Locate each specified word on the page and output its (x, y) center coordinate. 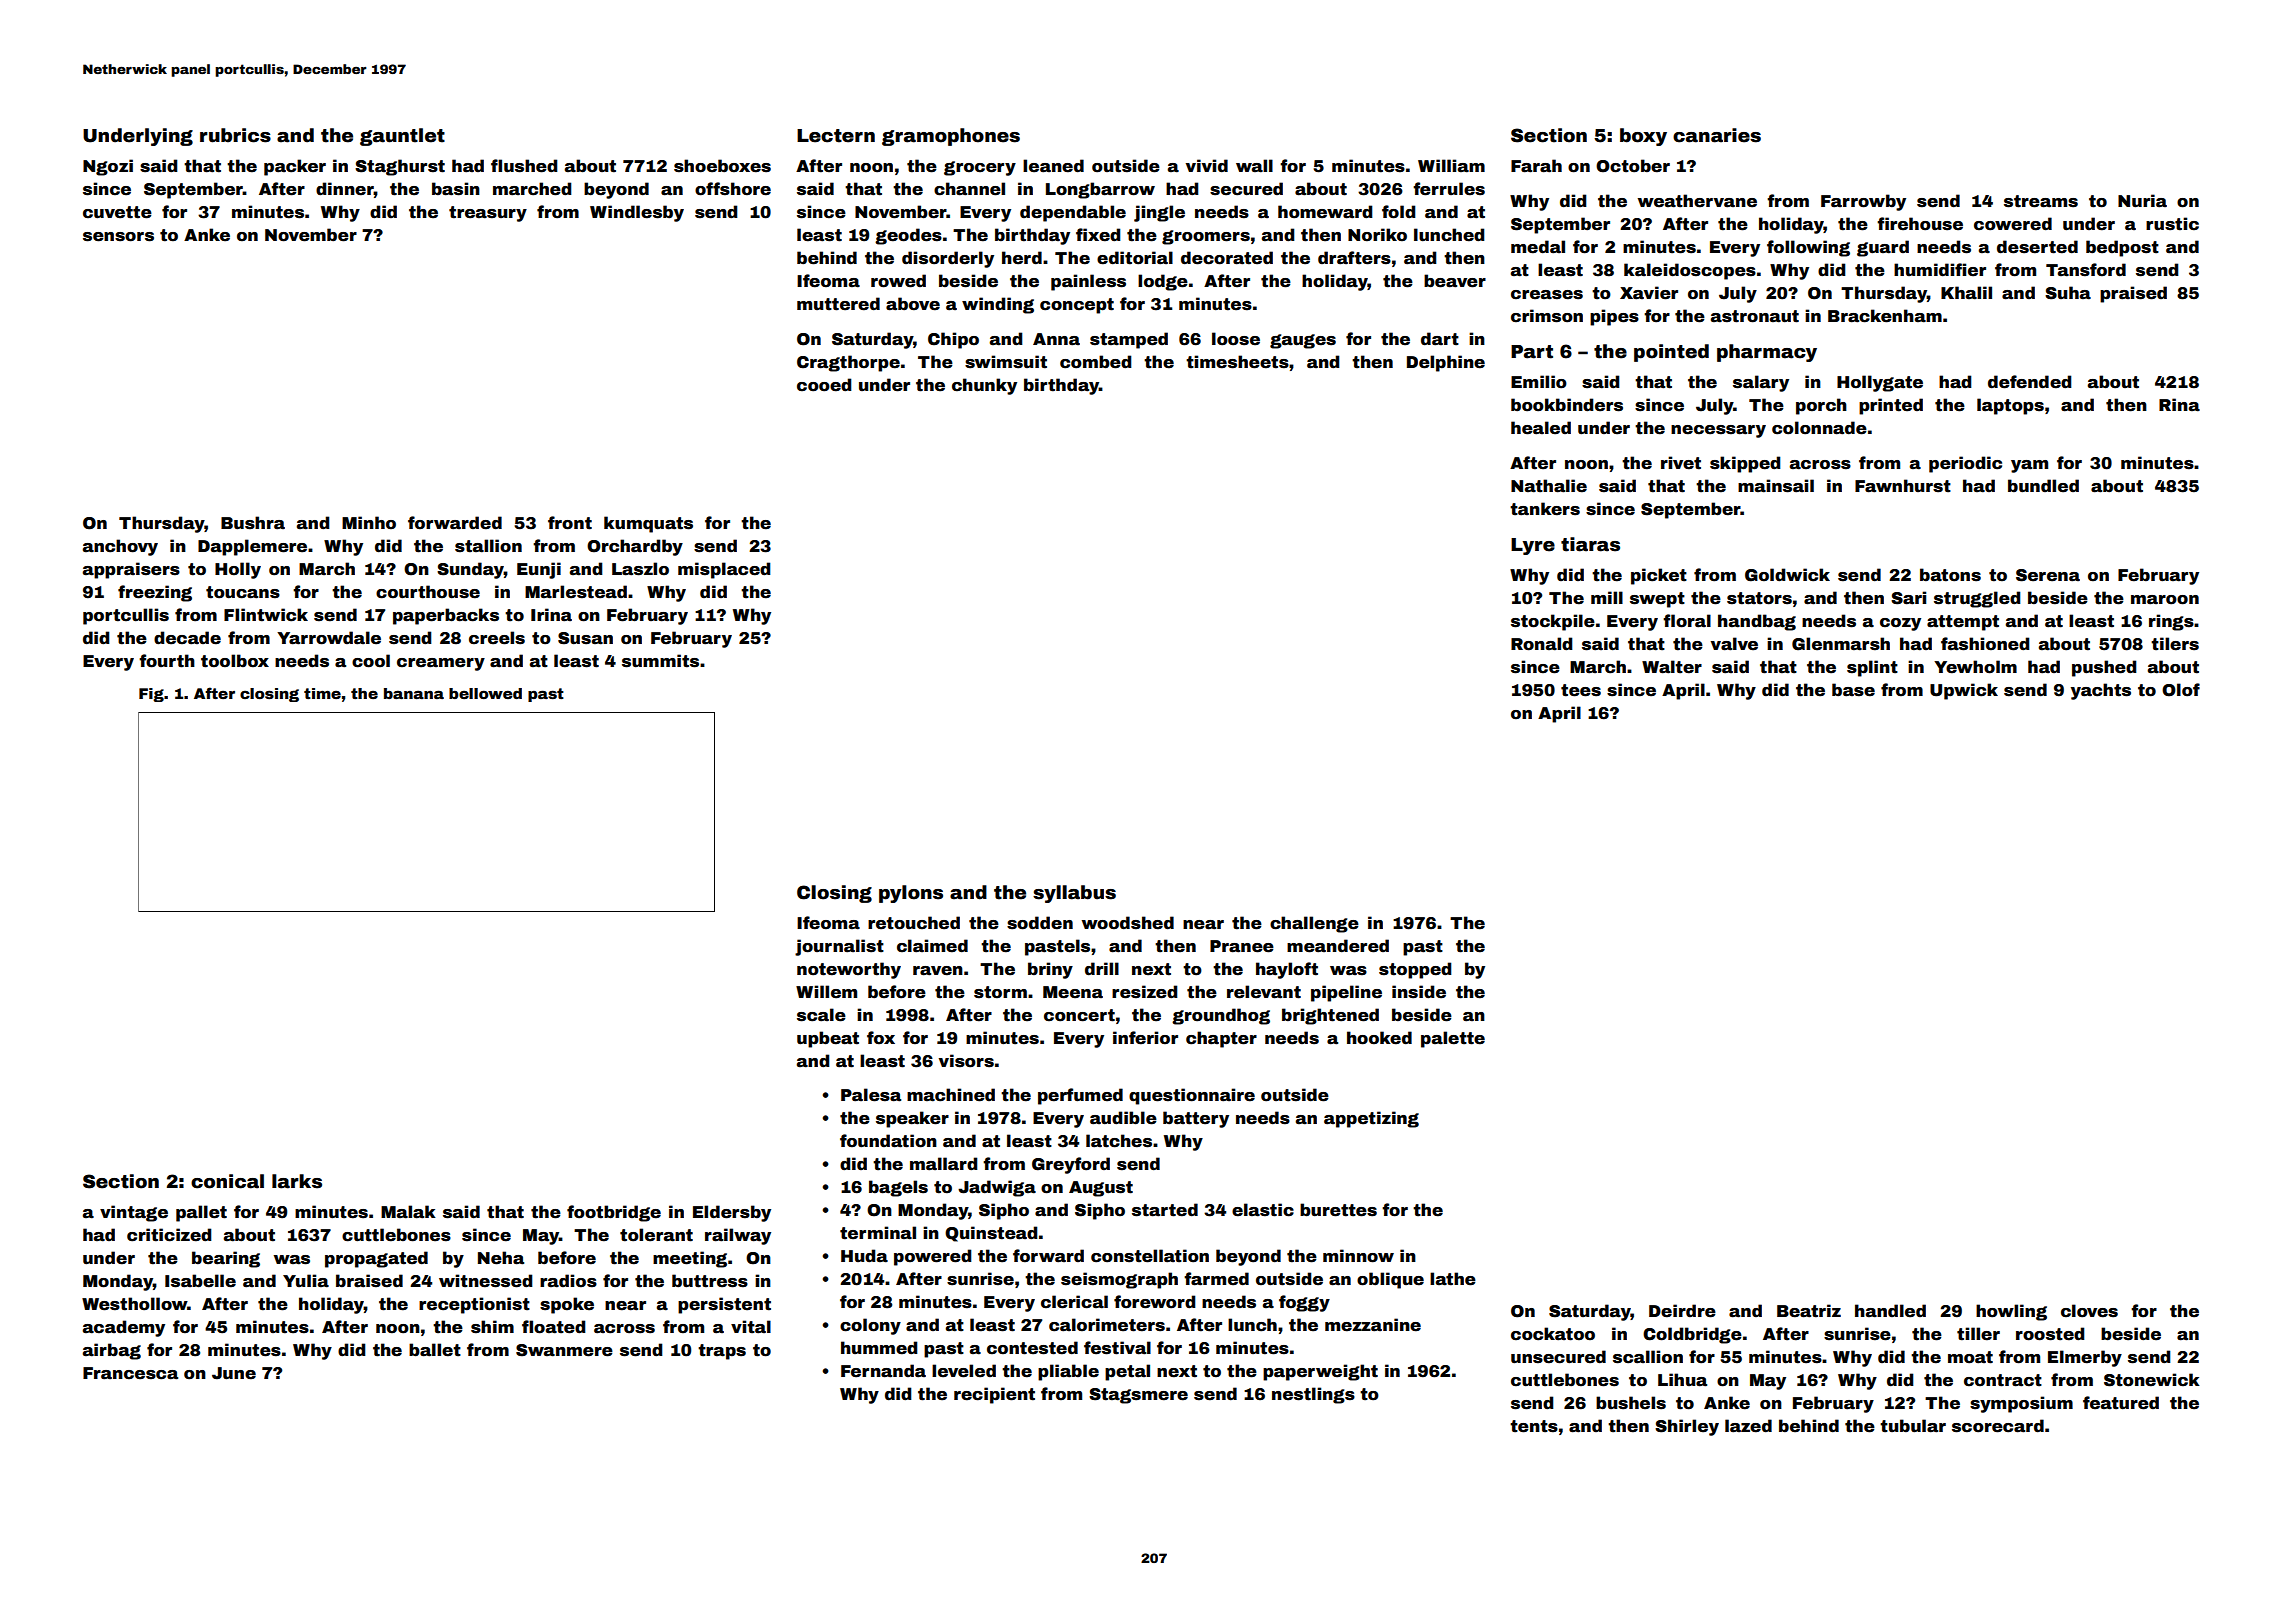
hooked (1379, 1038)
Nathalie (1549, 486)
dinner (345, 189)
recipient (994, 1395)
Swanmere (564, 1350)
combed (1095, 362)
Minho (369, 523)
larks (297, 1181)
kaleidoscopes (1690, 271)
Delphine (1446, 363)
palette (1453, 1039)
